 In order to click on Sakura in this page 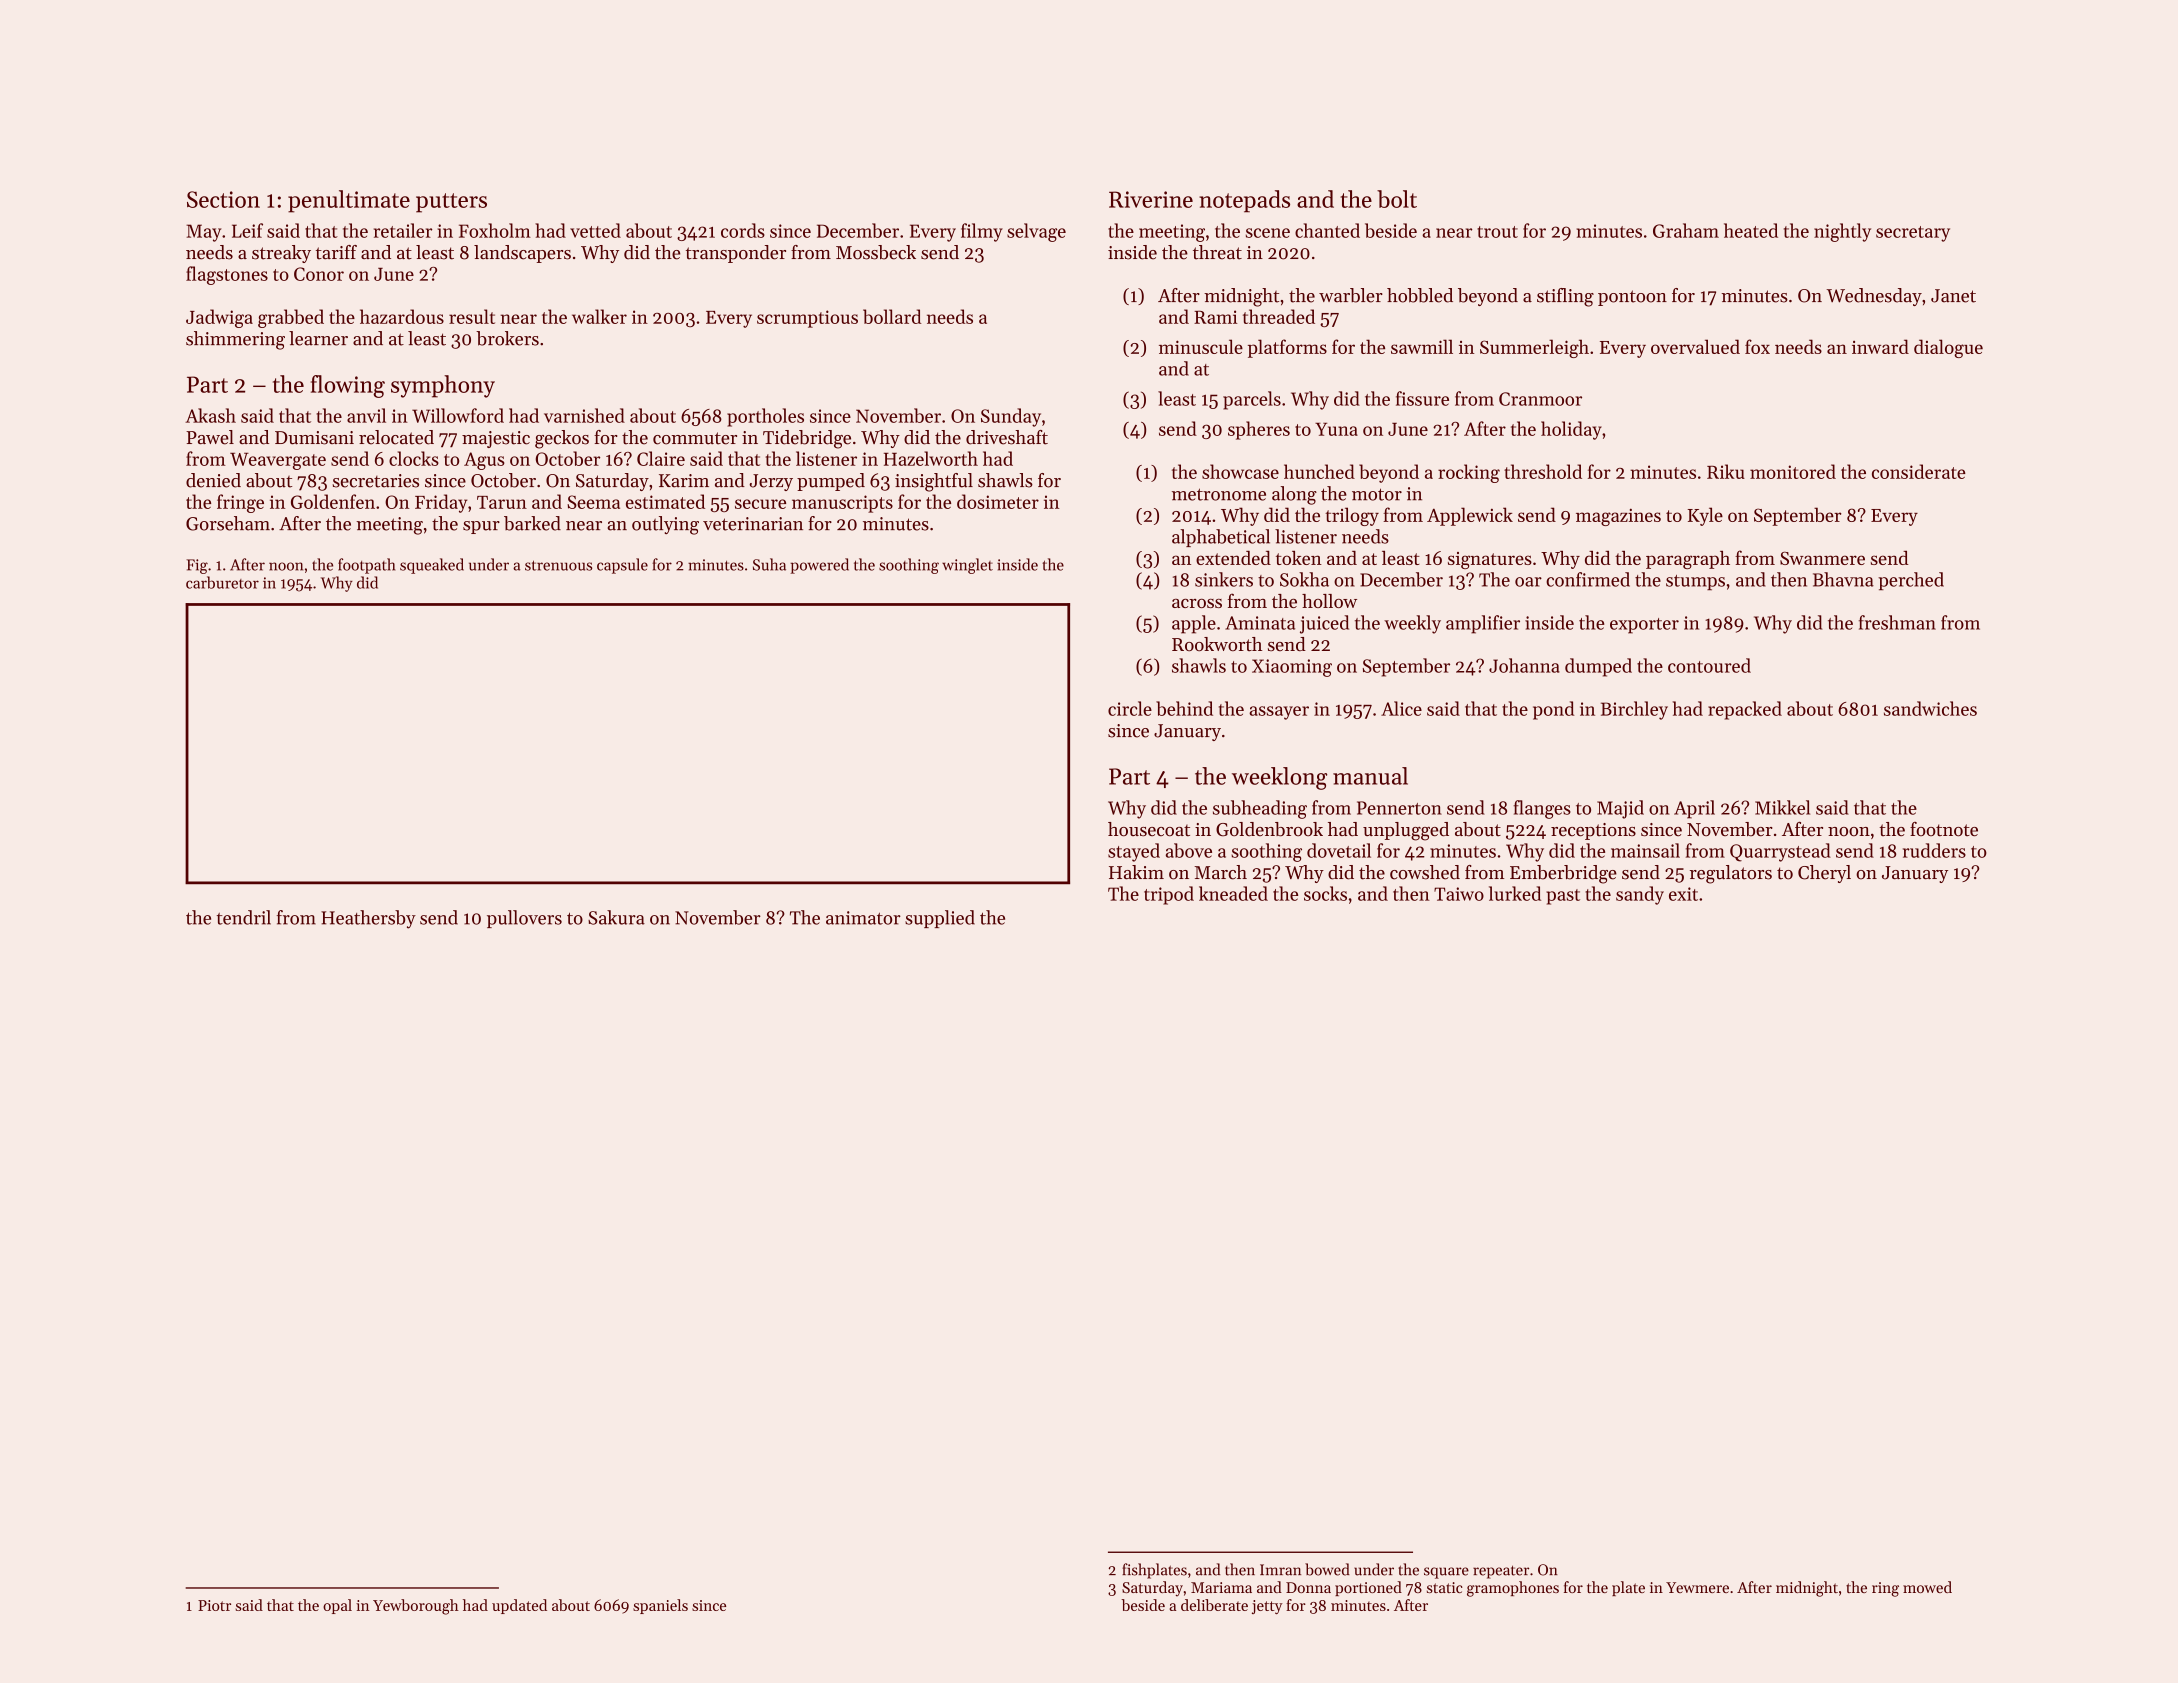, I will do `click(616, 917)`.
